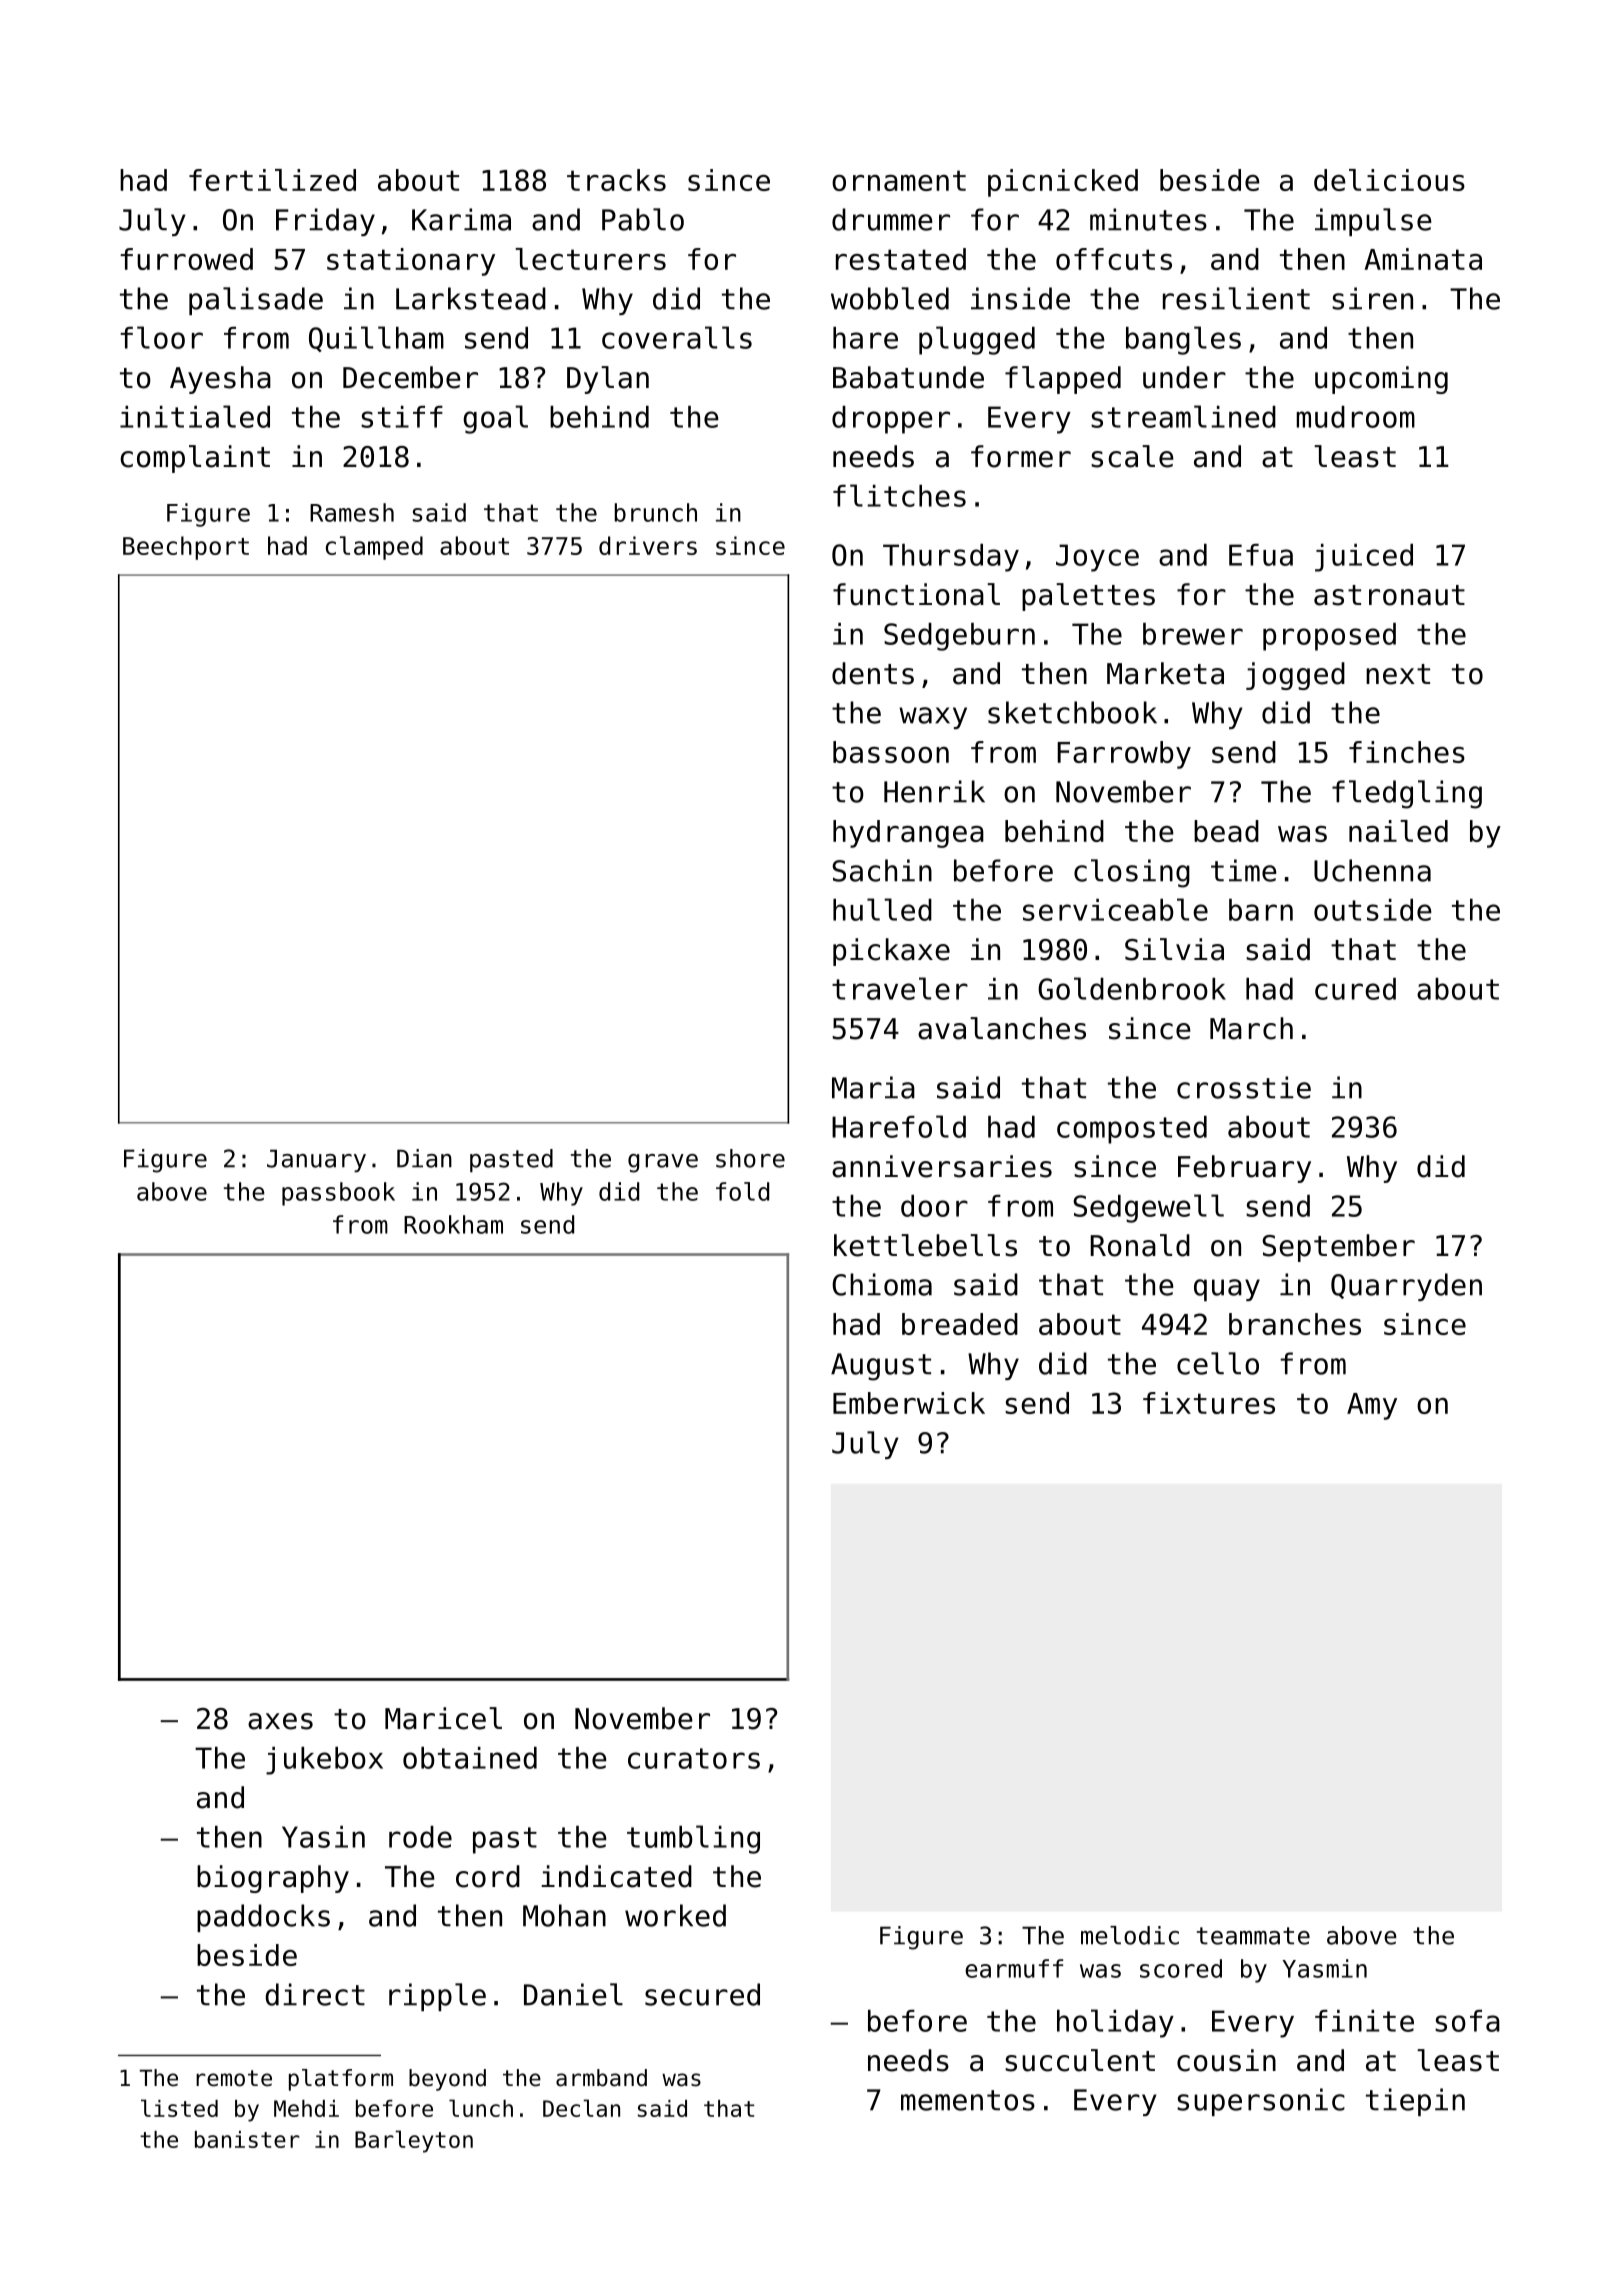 This screenshot has width=1620, height=2292. Describe the element at coordinates (1148, 219) in the screenshot. I see `minutes` at that location.
